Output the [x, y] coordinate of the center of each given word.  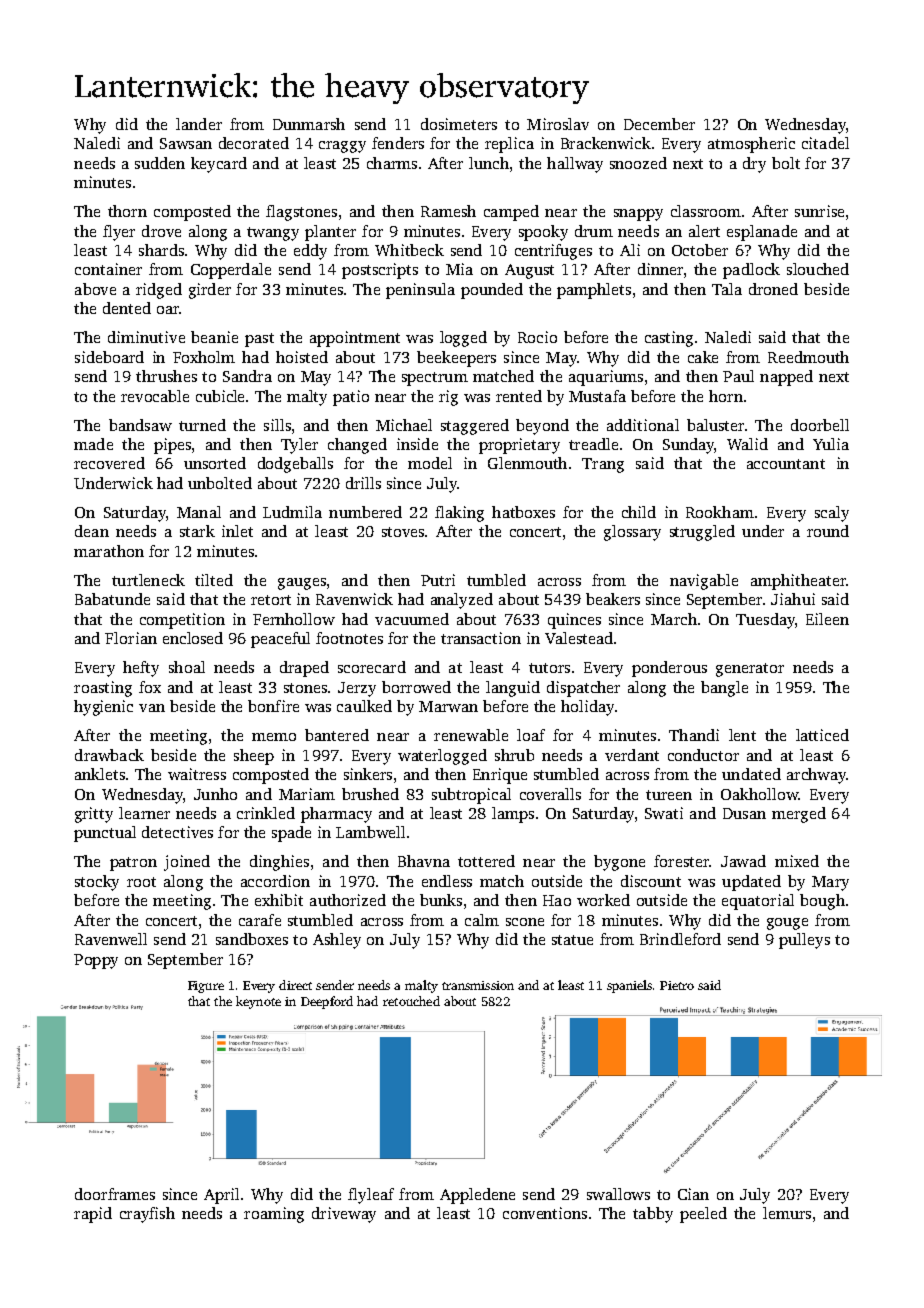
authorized [348, 900]
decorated [254, 143]
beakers [613, 599]
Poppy [96, 961]
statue [572, 940]
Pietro [677, 985]
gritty [94, 815]
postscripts [380, 271]
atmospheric [751, 145]
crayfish [147, 1215]
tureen [669, 795]
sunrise [819, 211]
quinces [574, 621]
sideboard [109, 357]
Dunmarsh [309, 124]
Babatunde [112, 599]
